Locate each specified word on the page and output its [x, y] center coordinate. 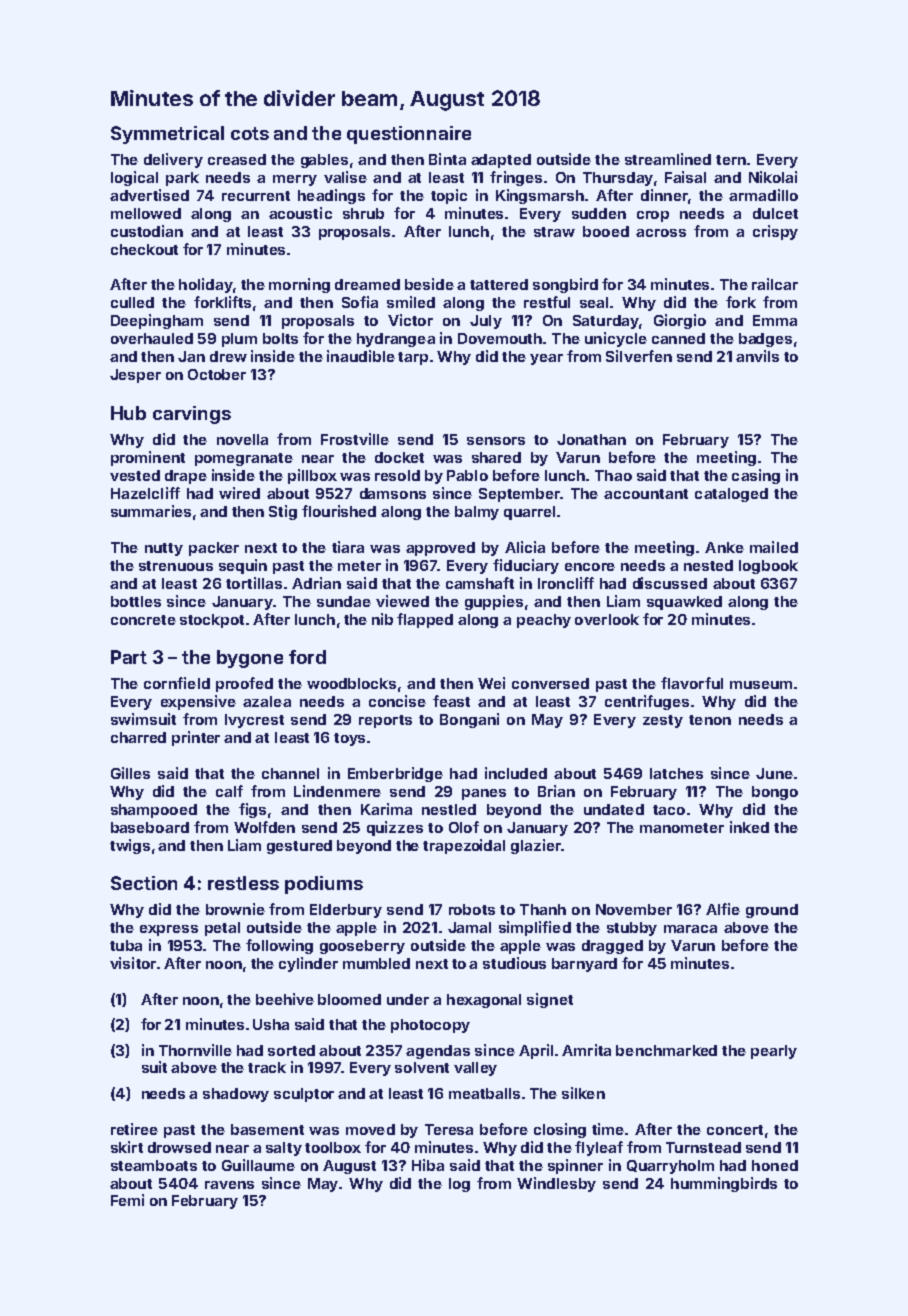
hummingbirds [724, 1184]
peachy [544, 621]
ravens [229, 1185]
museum [761, 685]
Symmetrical [167, 135]
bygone [250, 659]
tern [731, 160]
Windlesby [556, 1184]
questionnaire [409, 135]
